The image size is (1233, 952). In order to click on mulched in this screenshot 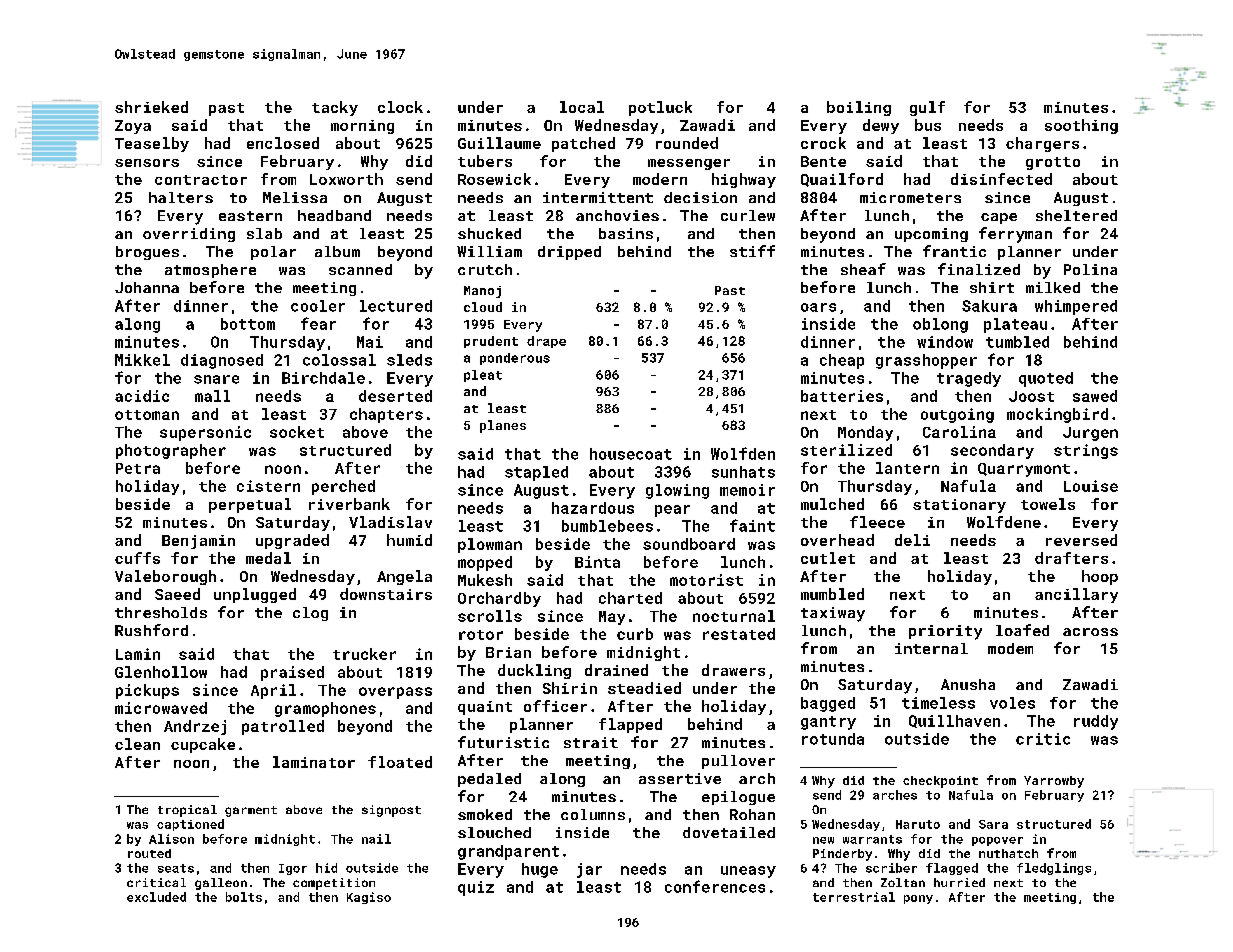, I will do `click(832, 504)`.
